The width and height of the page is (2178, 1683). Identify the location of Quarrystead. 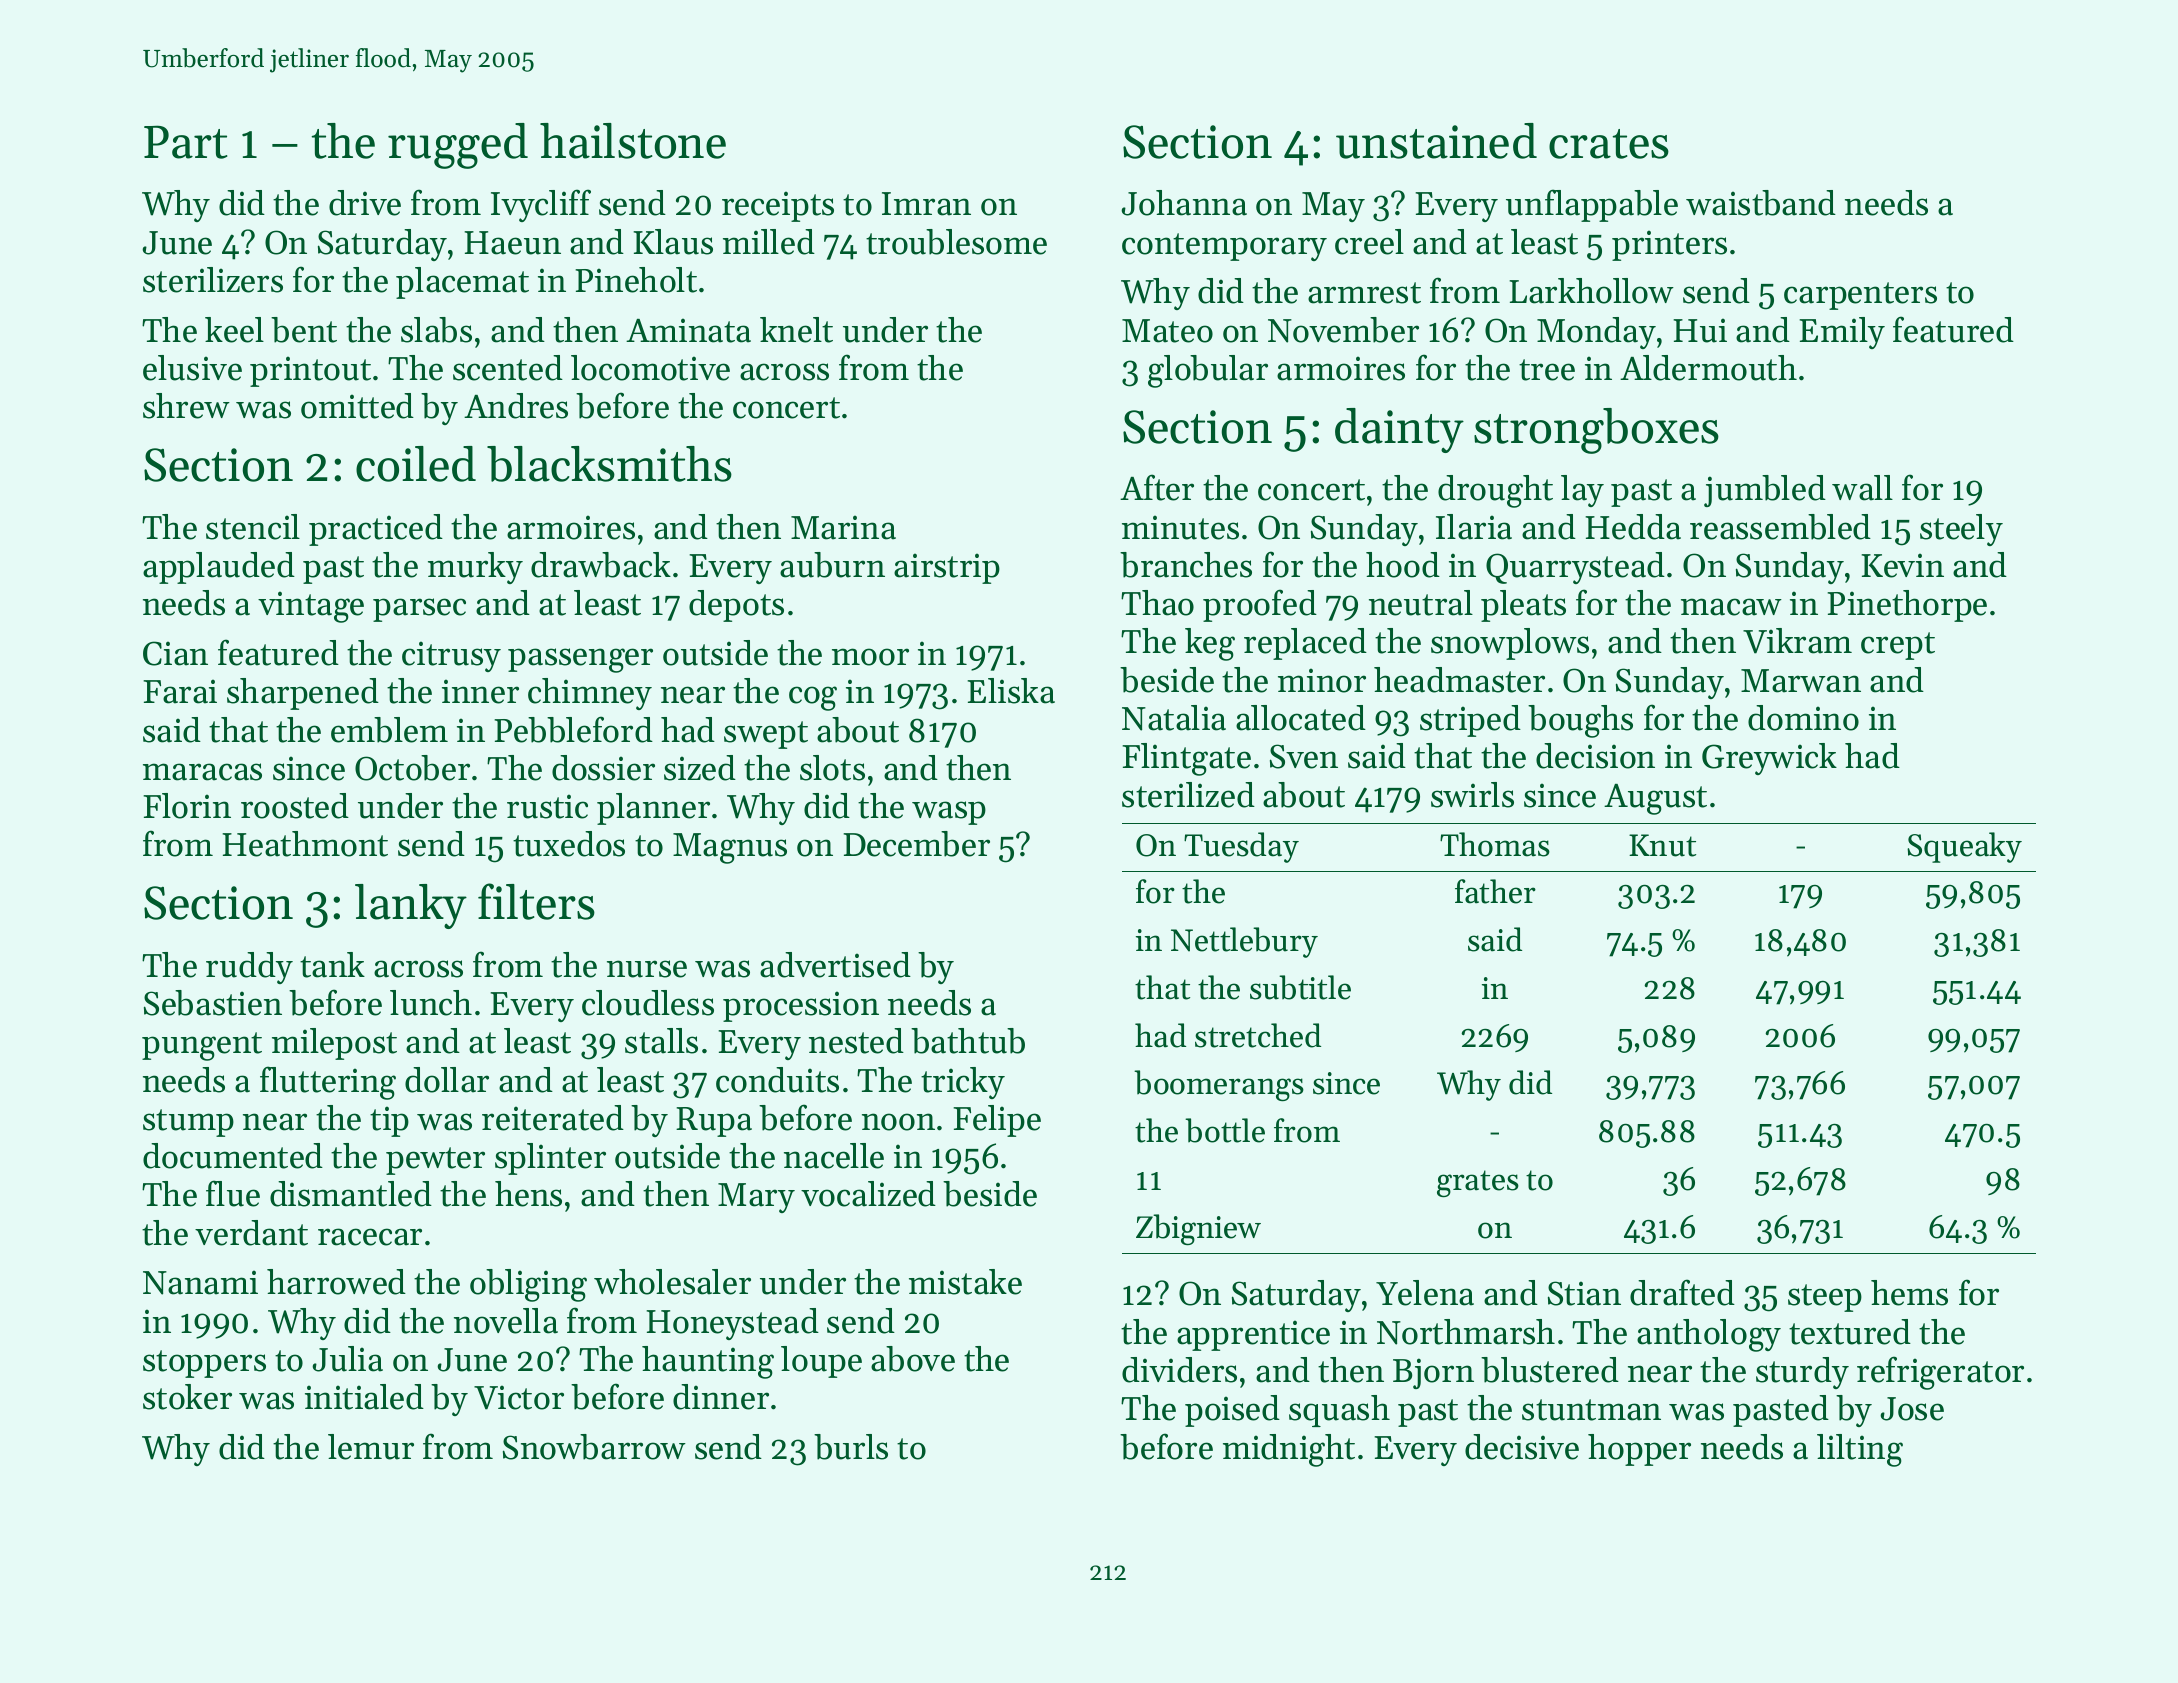
(1575, 568).
